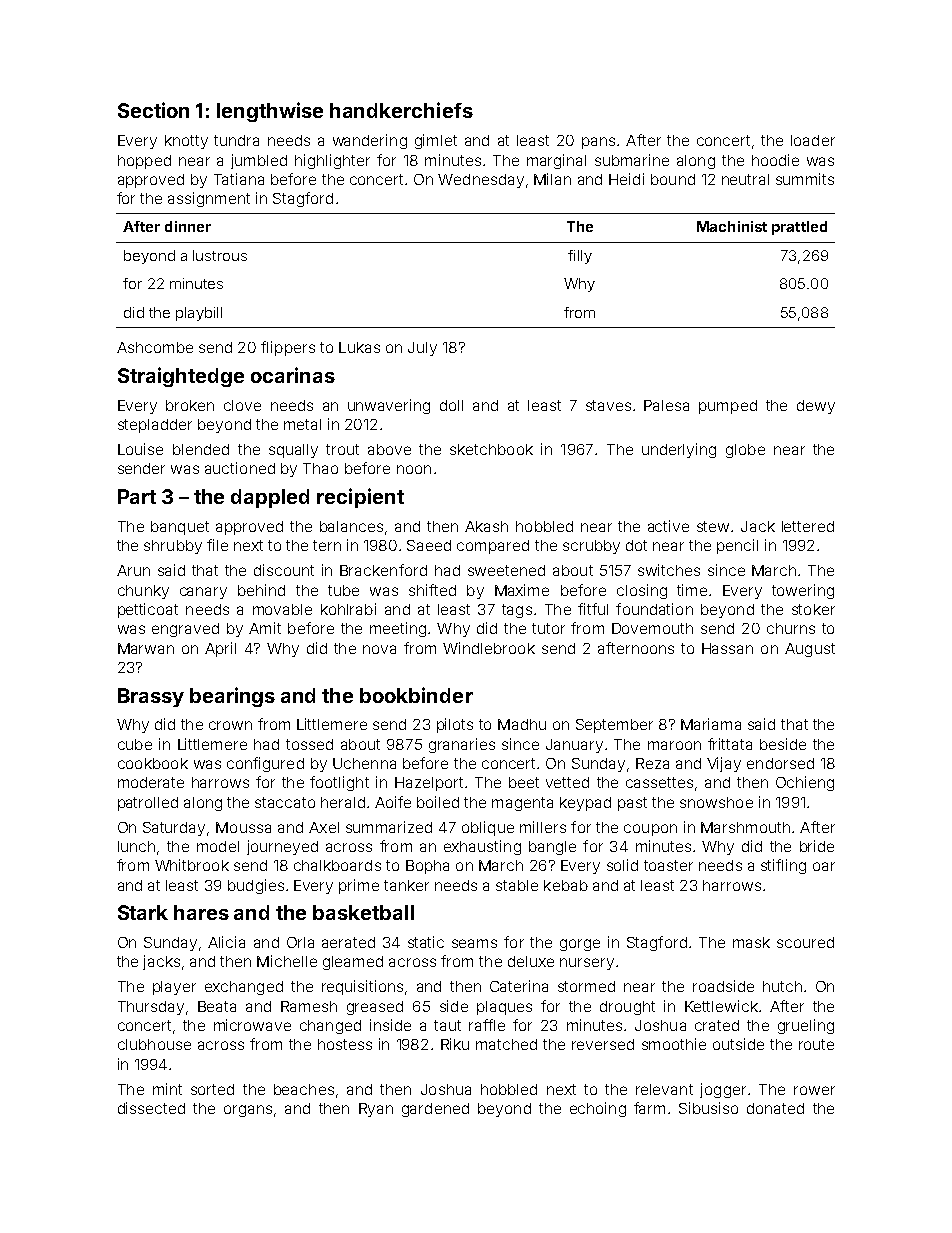 This document has width=952, height=1233. What do you see at coordinates (489, 648) in the document?
I see `Windlebrook` at bounding box center [489, 648].
